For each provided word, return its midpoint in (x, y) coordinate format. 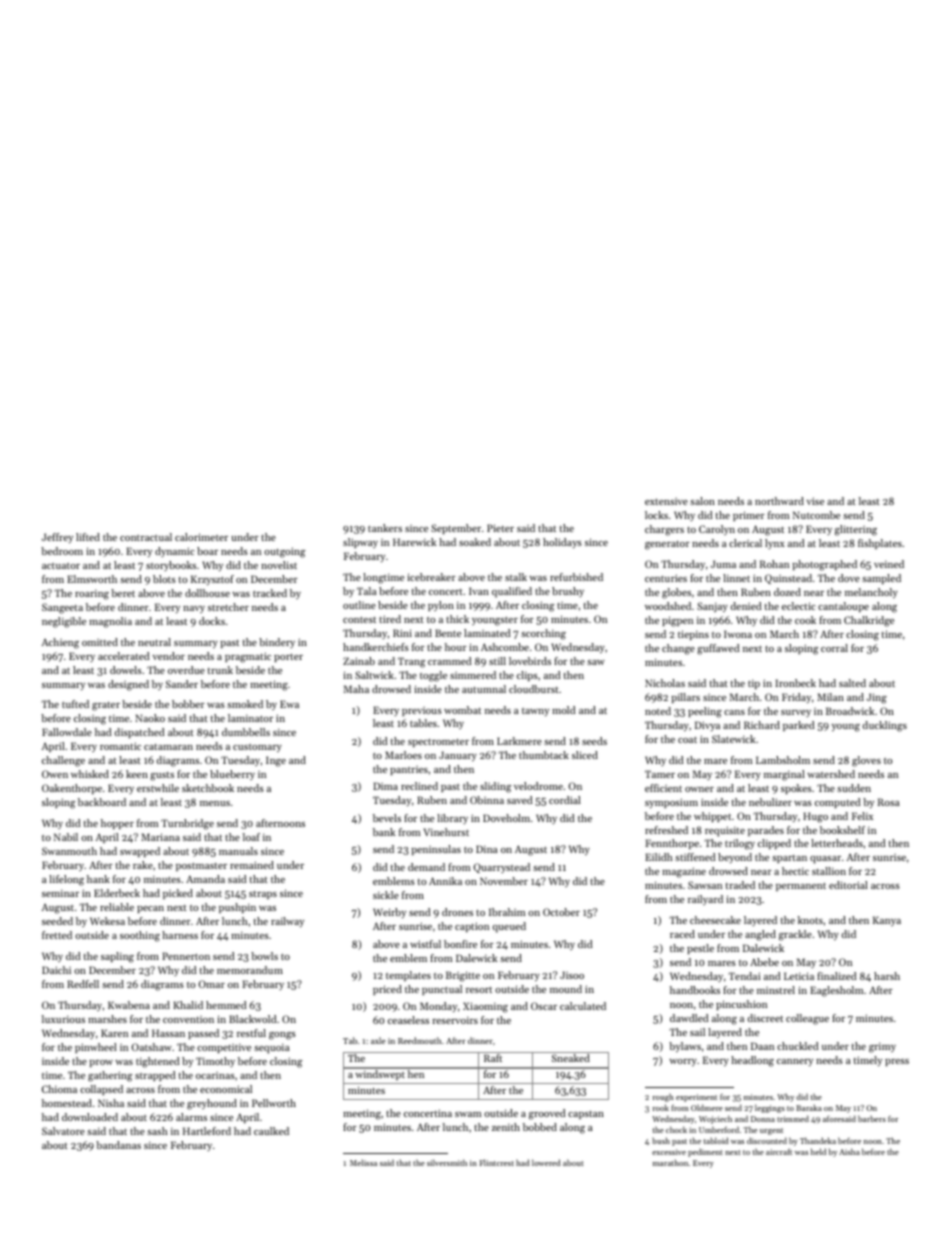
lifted (88, 537)
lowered (546, 1162)
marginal (784, 775)
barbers (872, 1118)
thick (457, 619)
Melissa (363, 1163)
